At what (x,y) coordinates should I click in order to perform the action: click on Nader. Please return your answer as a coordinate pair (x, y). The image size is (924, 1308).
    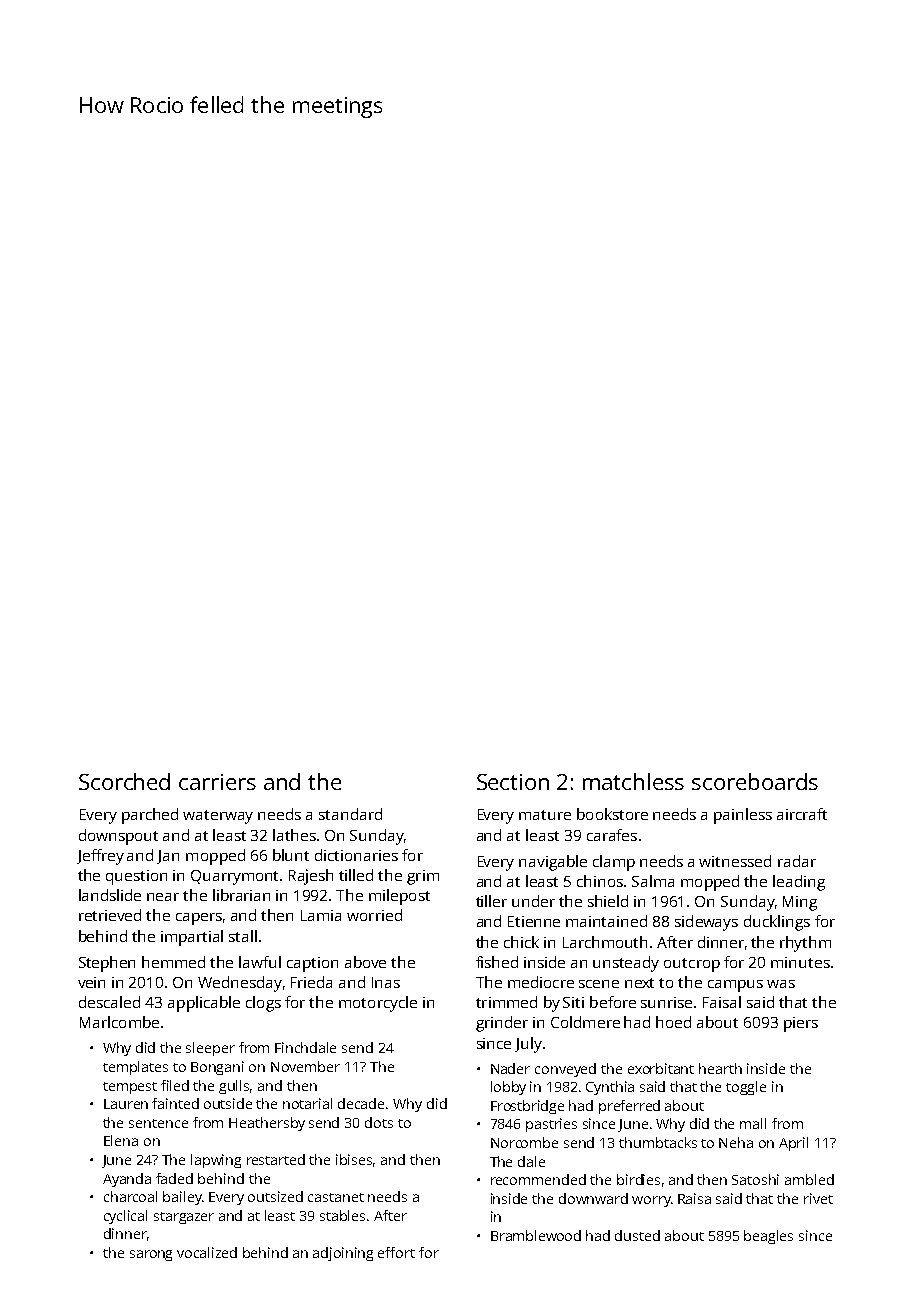
    Looking at the image, I should click on (510, 1068).
